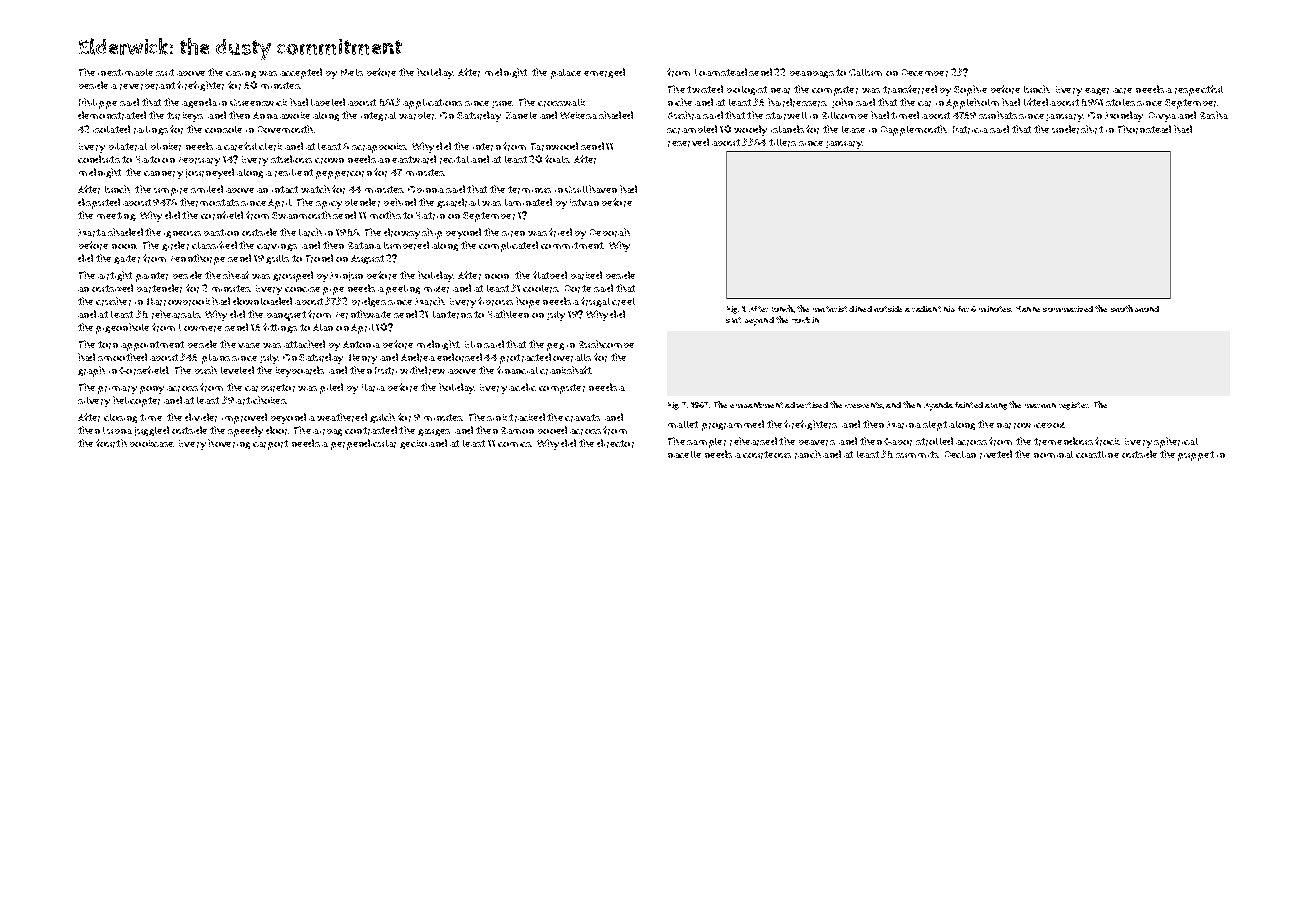 The image size is (1308, 924). Describe the element at coordinates (565, 370) in the image. I see `crankshaft` at that location.
